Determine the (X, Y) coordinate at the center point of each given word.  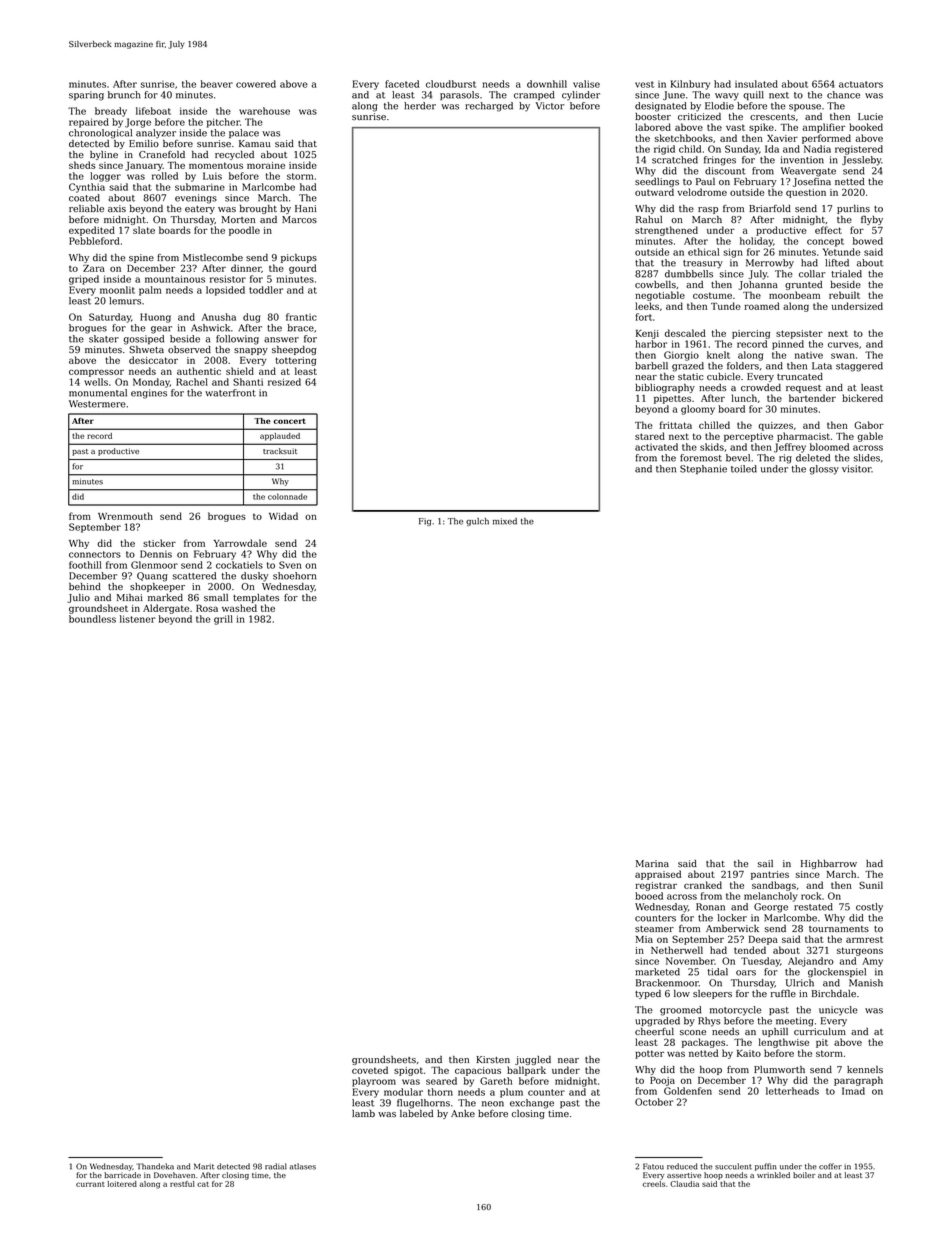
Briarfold (770, 208)
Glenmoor (154, 565)
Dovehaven (174, 1175)
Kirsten (493, 1059)
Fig (425, 522)
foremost (701, 458)
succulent (733, 1166)
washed (239, 608)
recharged (489, 107)
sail (765, 863)
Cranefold (162, 154)
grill (223, 620)
